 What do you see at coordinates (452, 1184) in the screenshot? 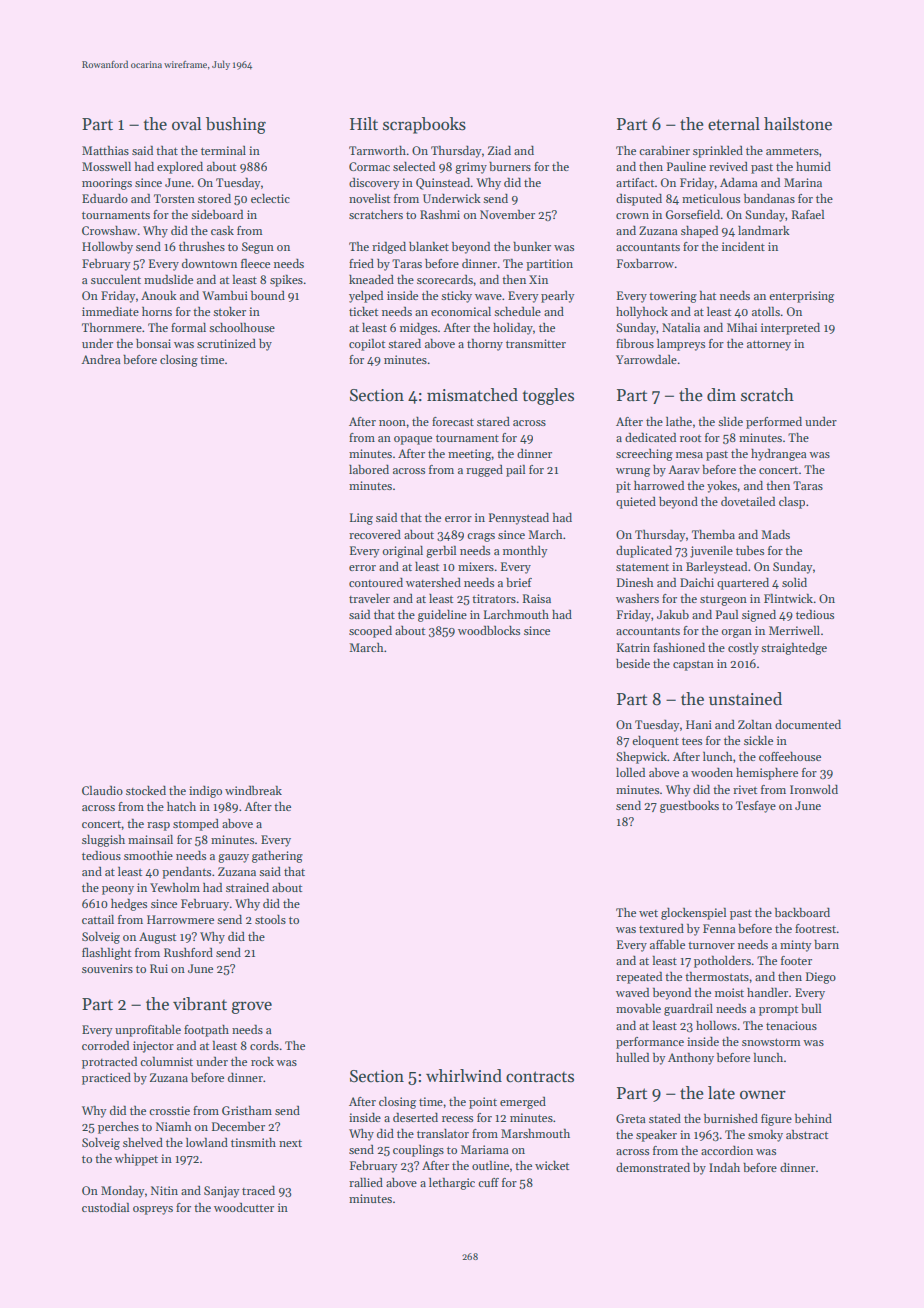
I see `lethargic` at bounding box center [452, 1184].
